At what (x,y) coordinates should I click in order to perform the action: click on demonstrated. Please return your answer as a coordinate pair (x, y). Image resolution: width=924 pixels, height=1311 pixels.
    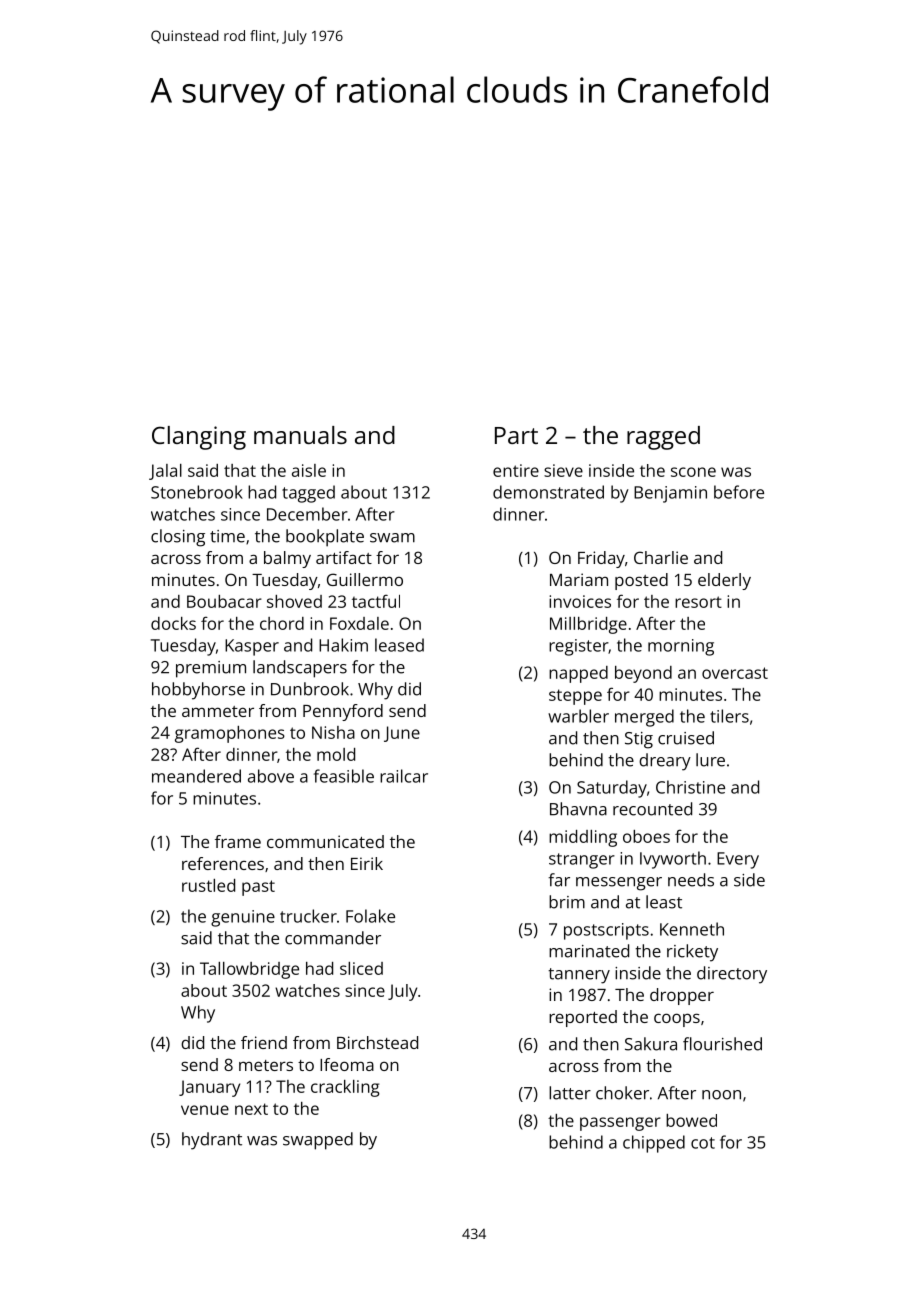
    Looking at the image, I should click on (548, 492).
